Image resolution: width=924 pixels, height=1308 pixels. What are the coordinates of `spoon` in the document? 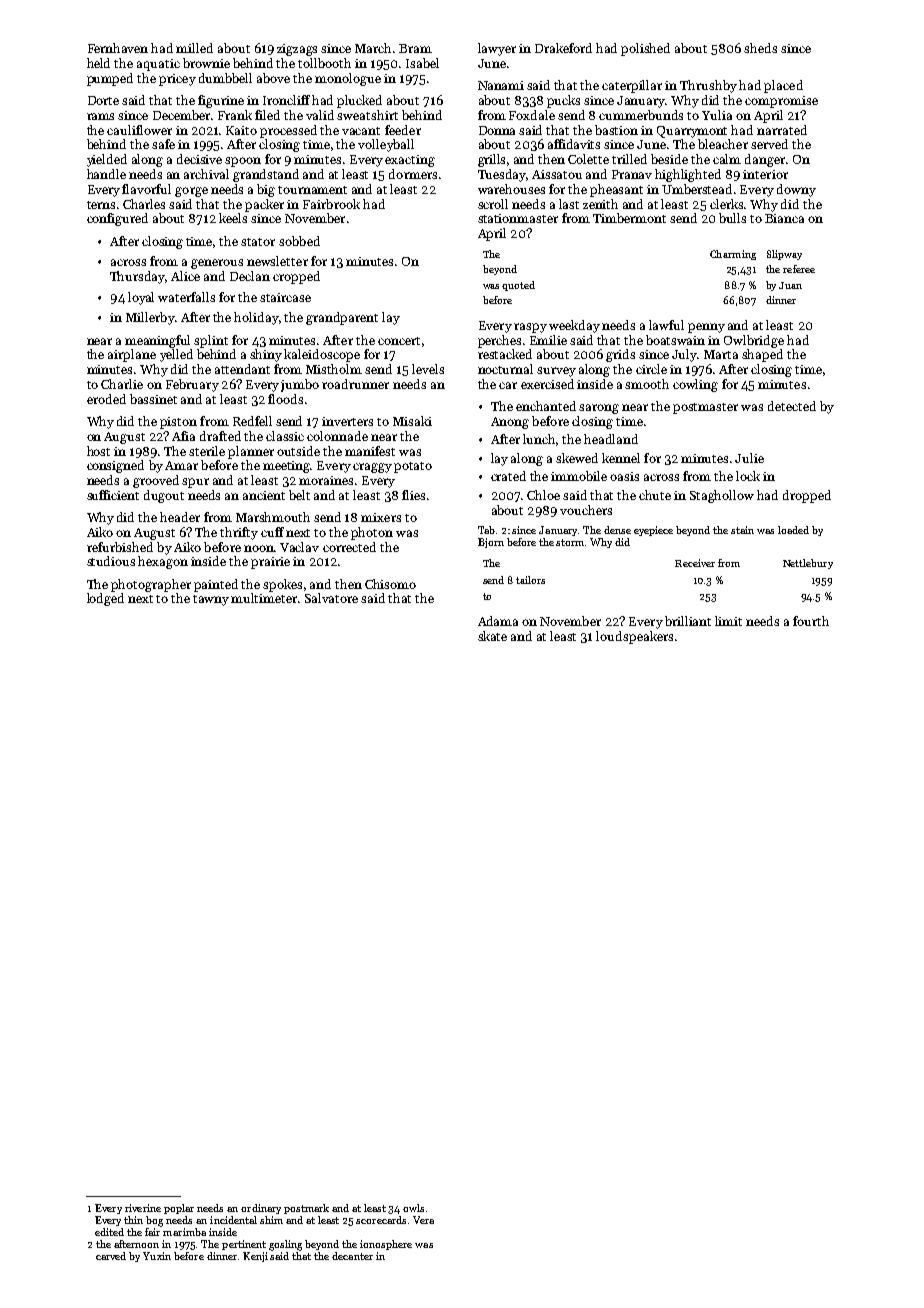 It's located at (243, 162).
